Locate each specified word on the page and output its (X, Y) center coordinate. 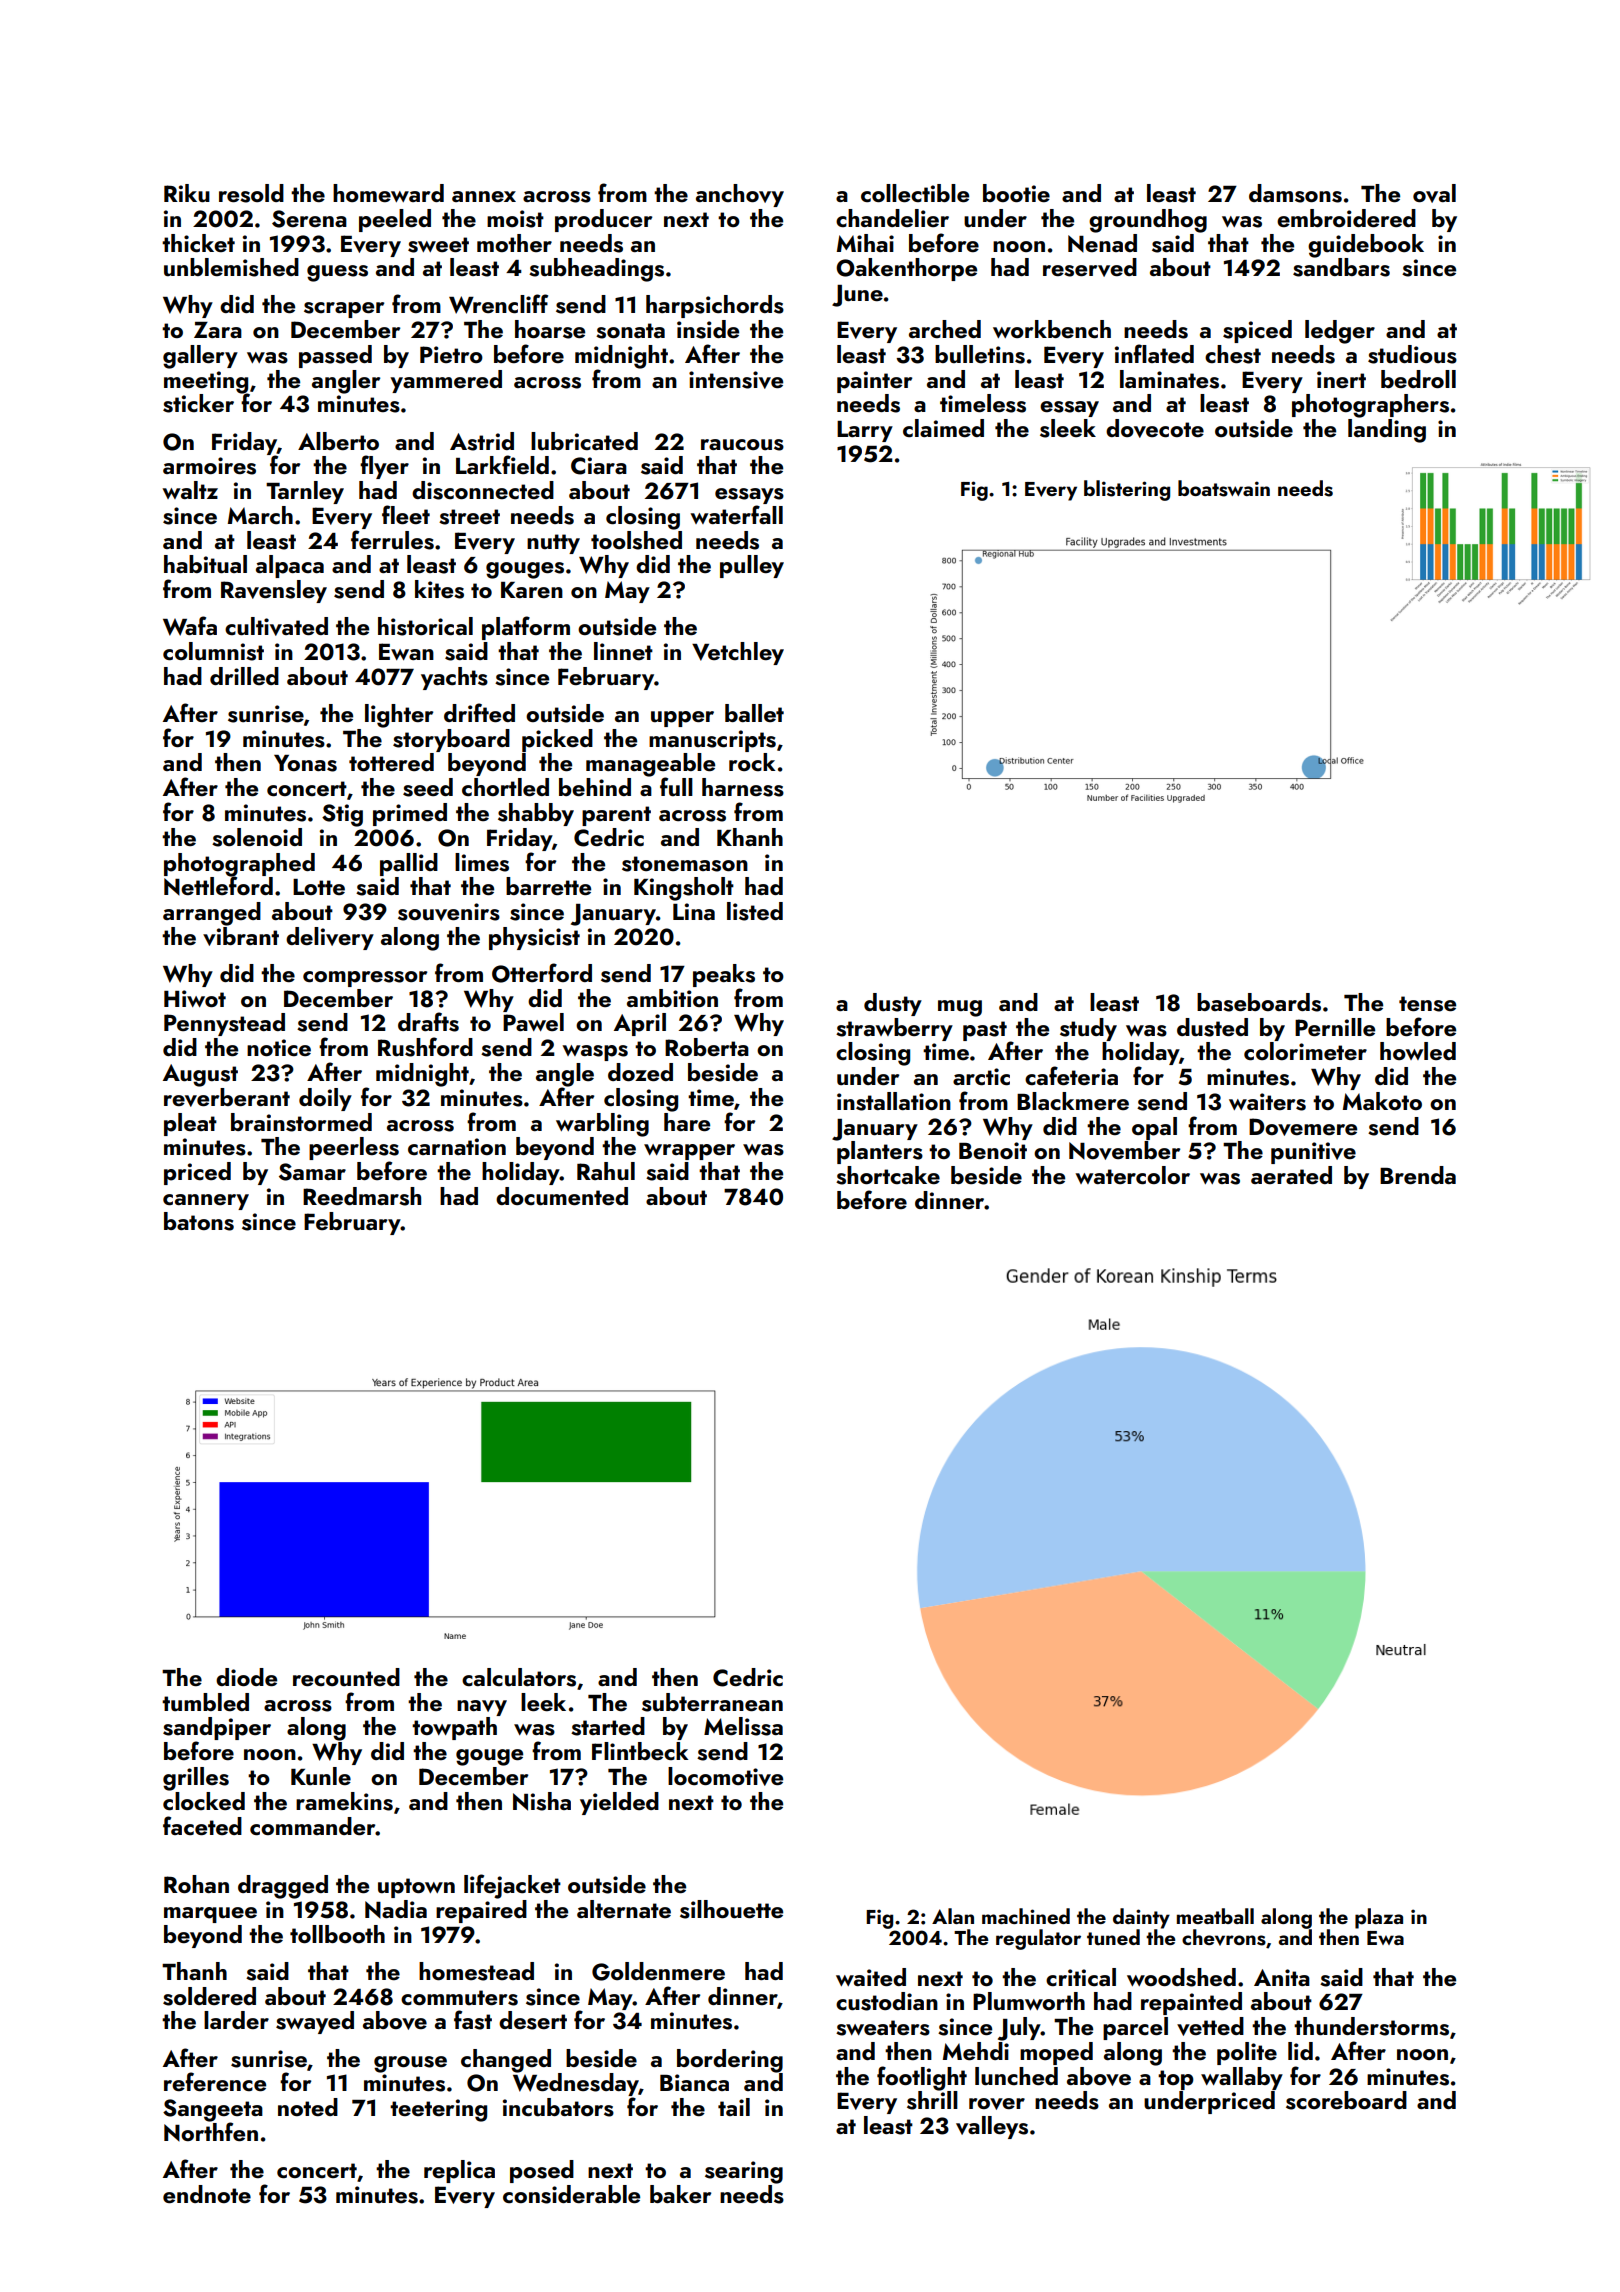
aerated (1291, 1175)
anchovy (740, 195)
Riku (187, 193)
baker (680, 2194)
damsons (1295, 193)
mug (960, 1008)
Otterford (542, 973)
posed (542, 2171)
